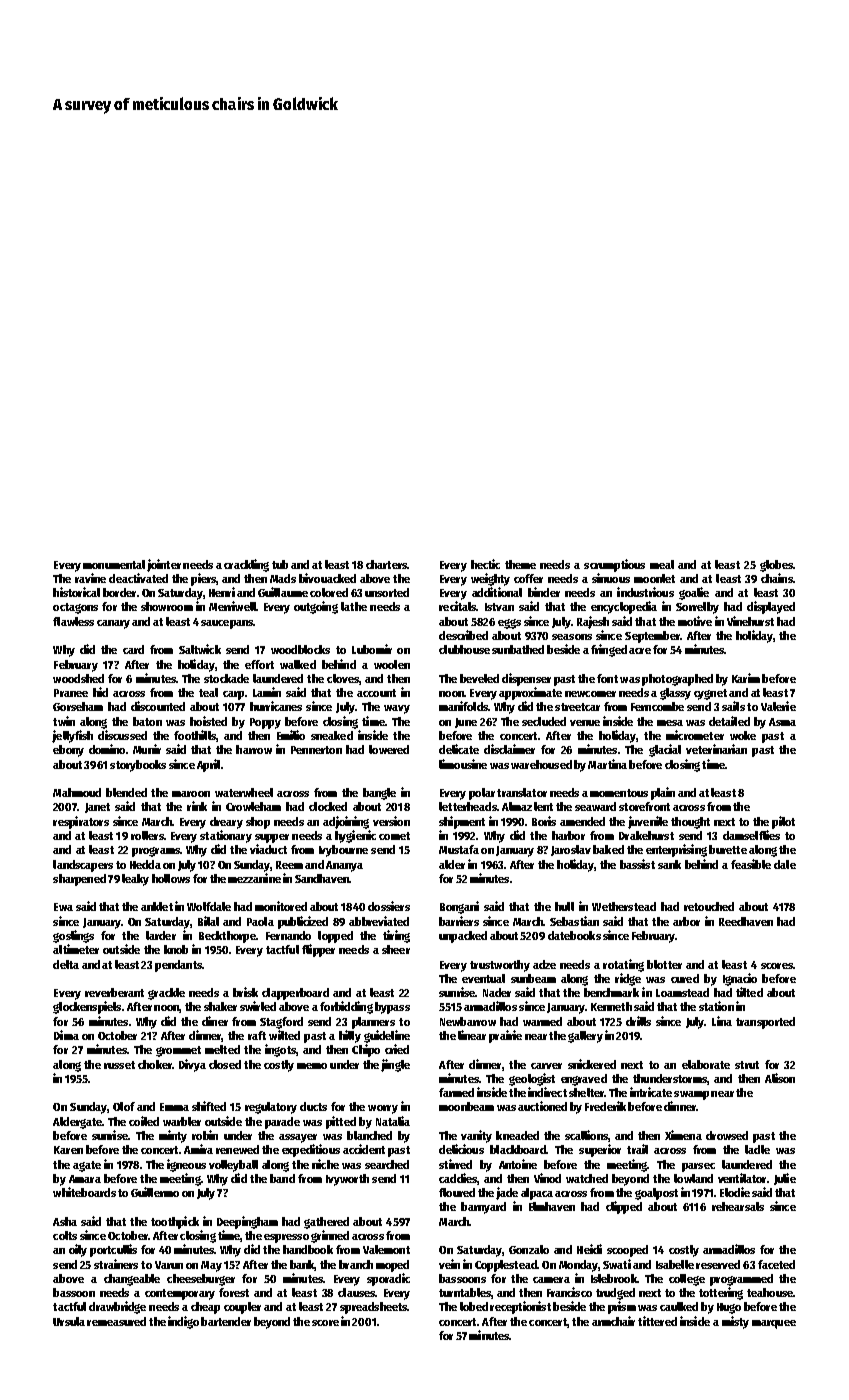  Describe the element at coordinates (386, 1249) in the document. I see `Valemont` at that location.
